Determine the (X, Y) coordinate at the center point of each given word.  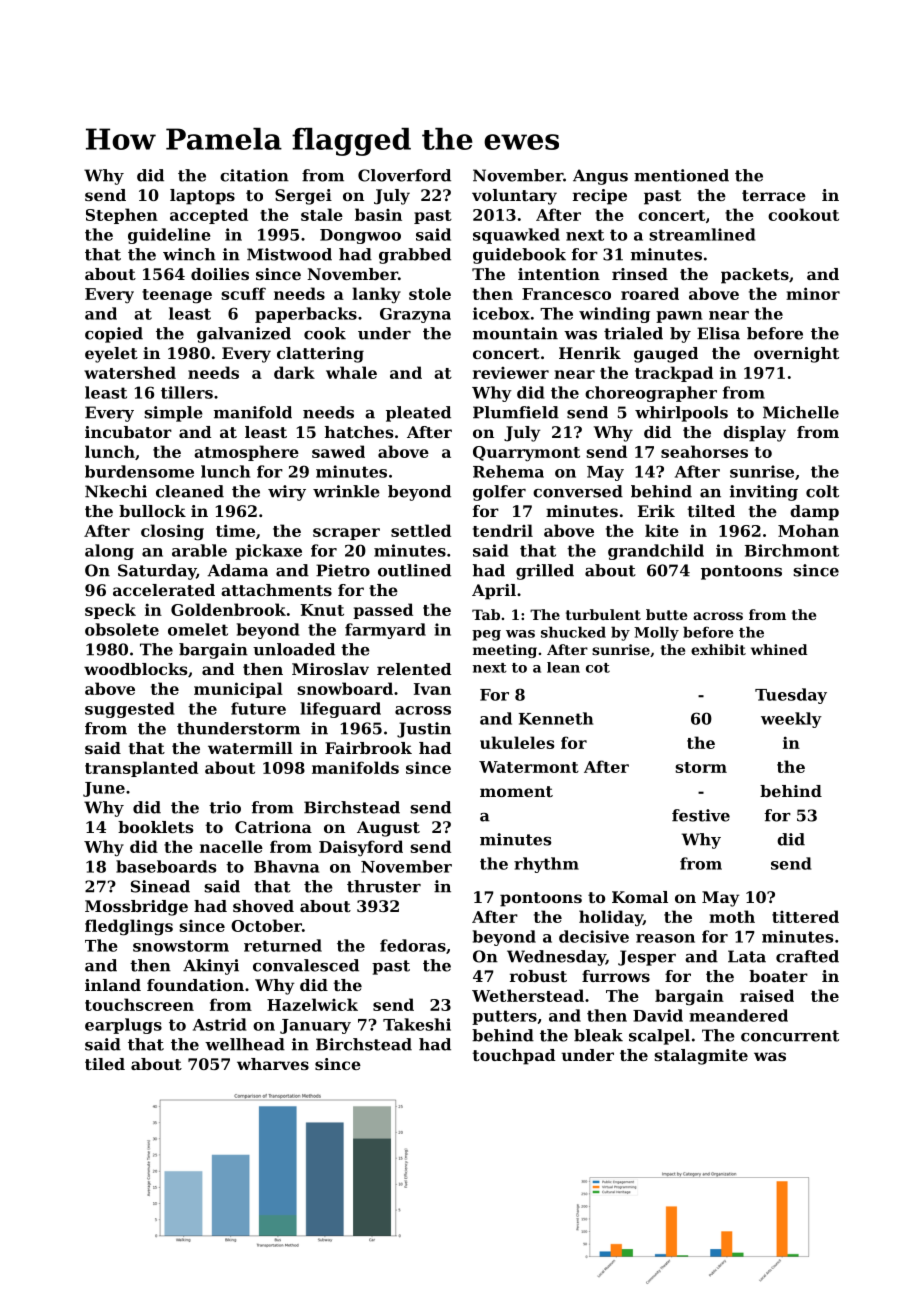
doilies (220, 274)
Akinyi (211, 967)
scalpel (659, 1037)
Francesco (566, 294)
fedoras (413, 945)
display (754, 434)
